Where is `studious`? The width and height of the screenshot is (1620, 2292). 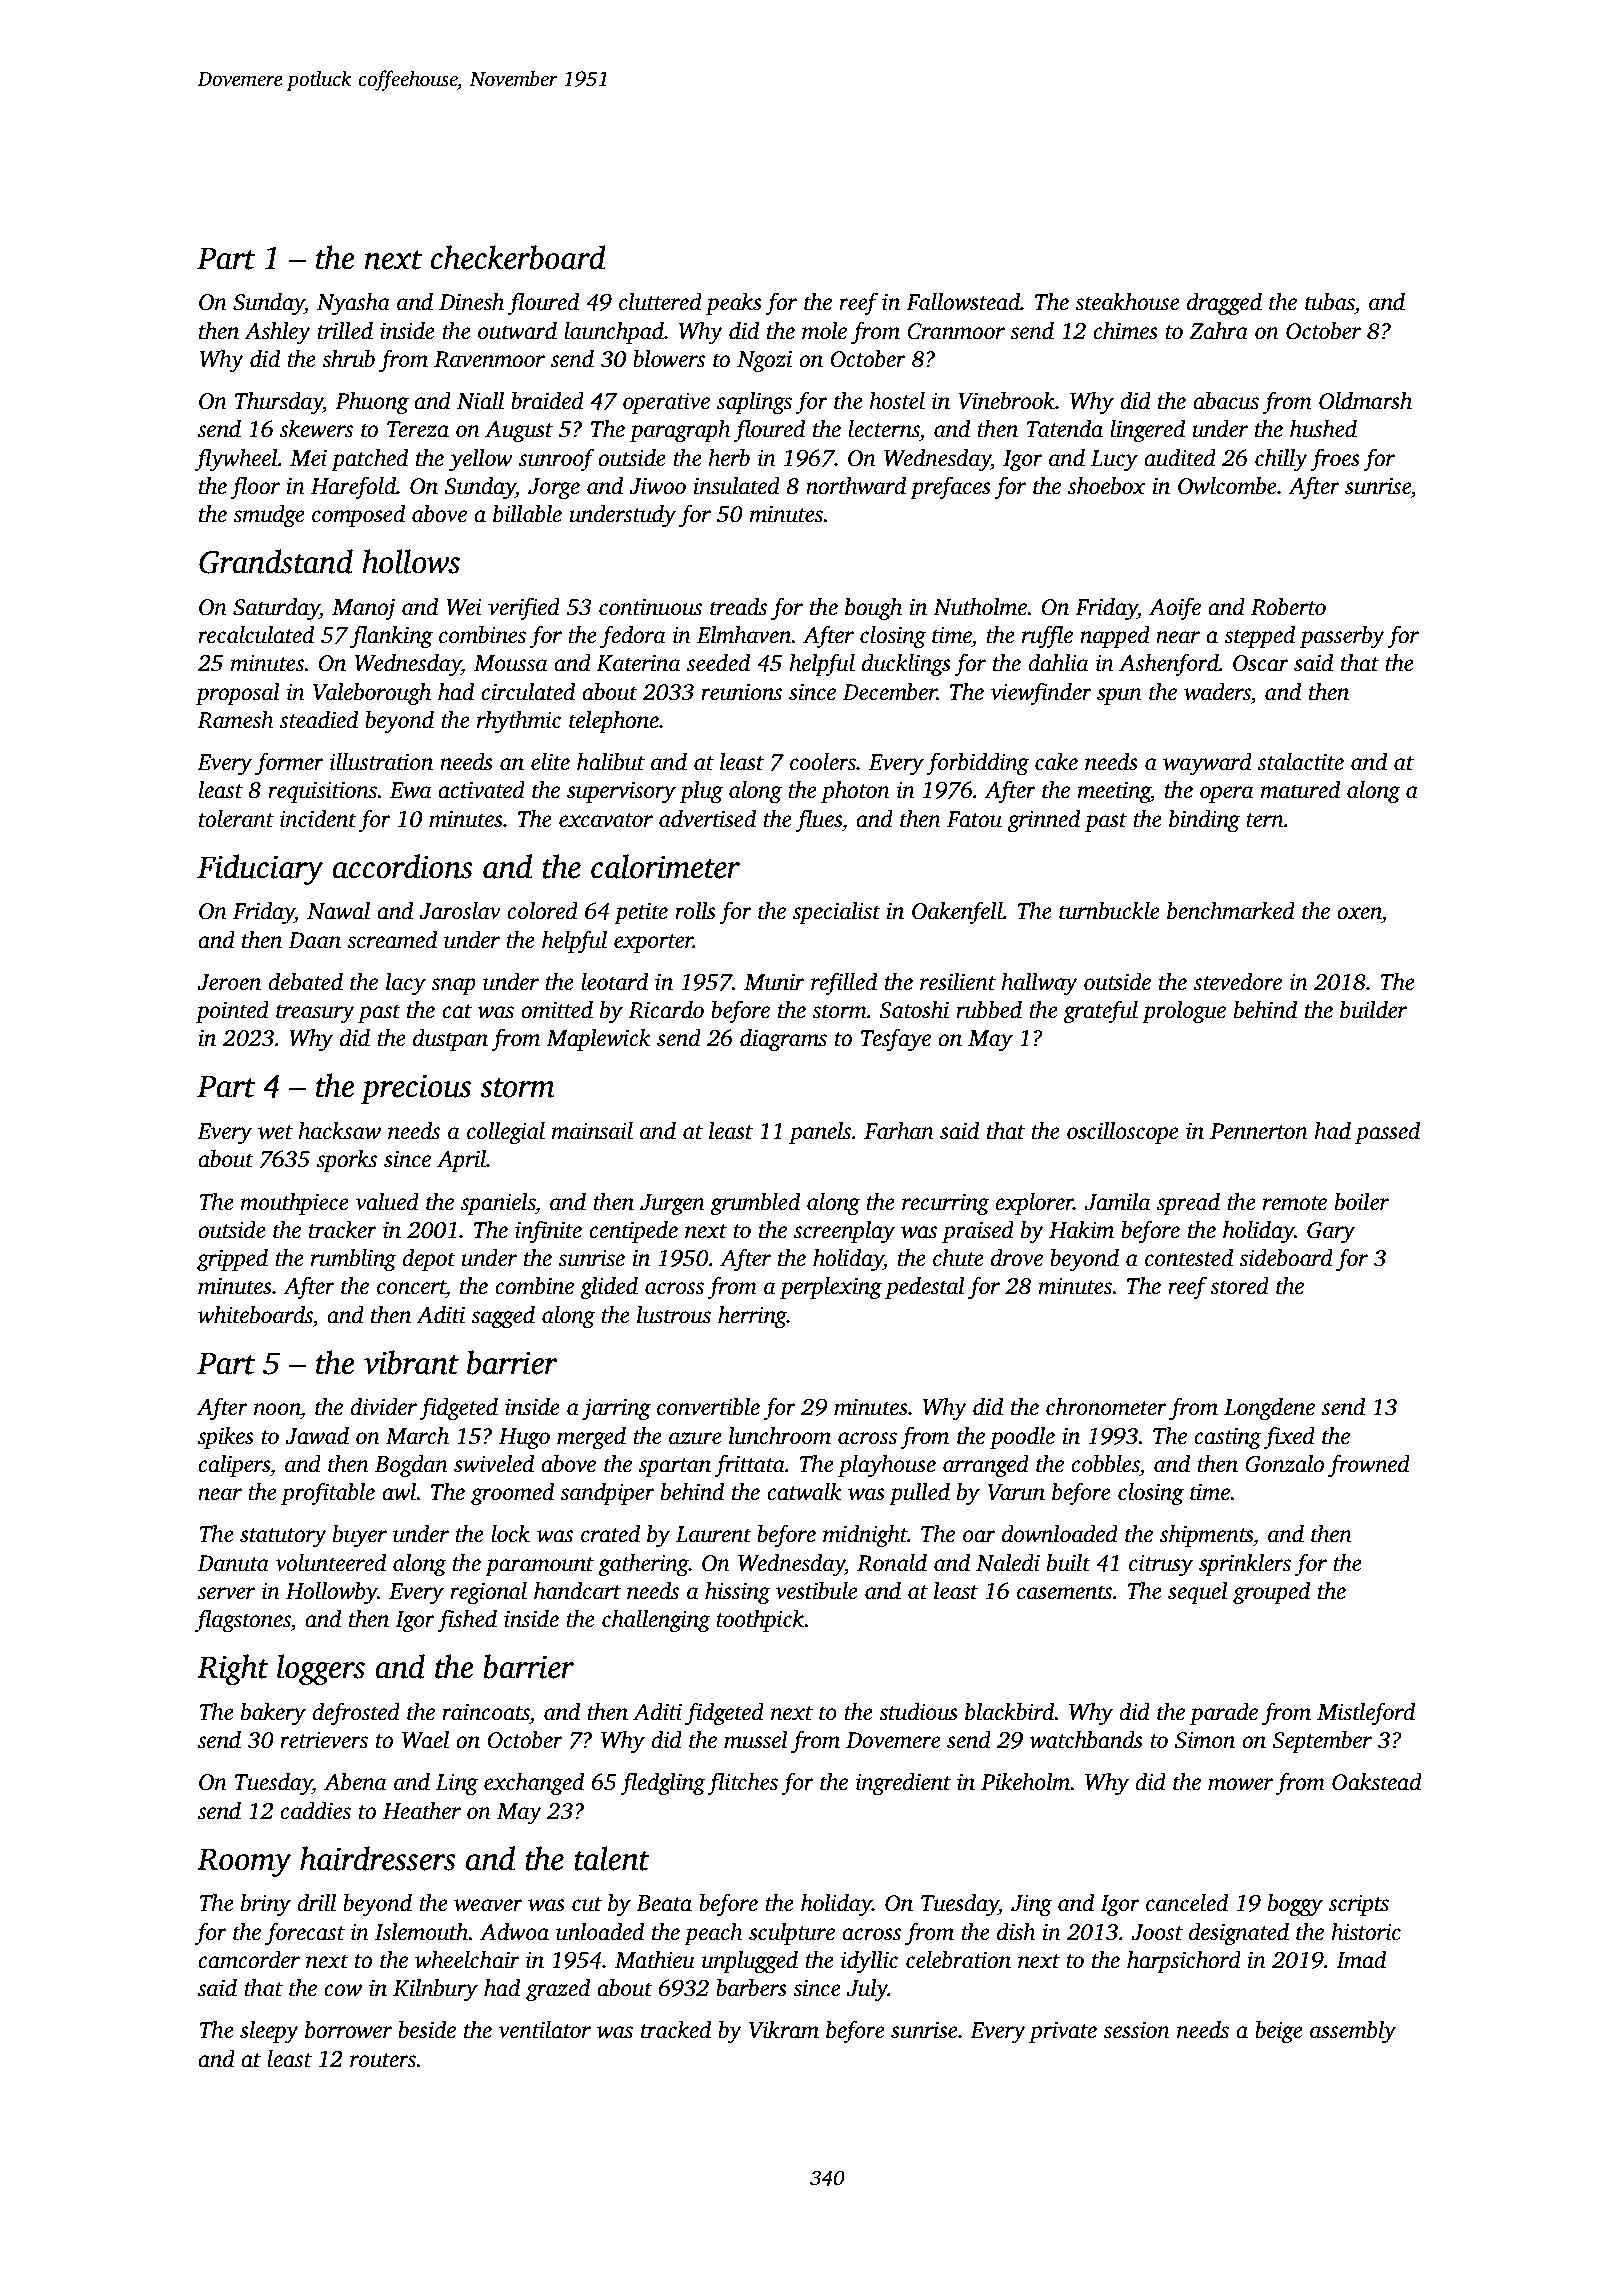
studious is located at coordinates (918, 1712).
